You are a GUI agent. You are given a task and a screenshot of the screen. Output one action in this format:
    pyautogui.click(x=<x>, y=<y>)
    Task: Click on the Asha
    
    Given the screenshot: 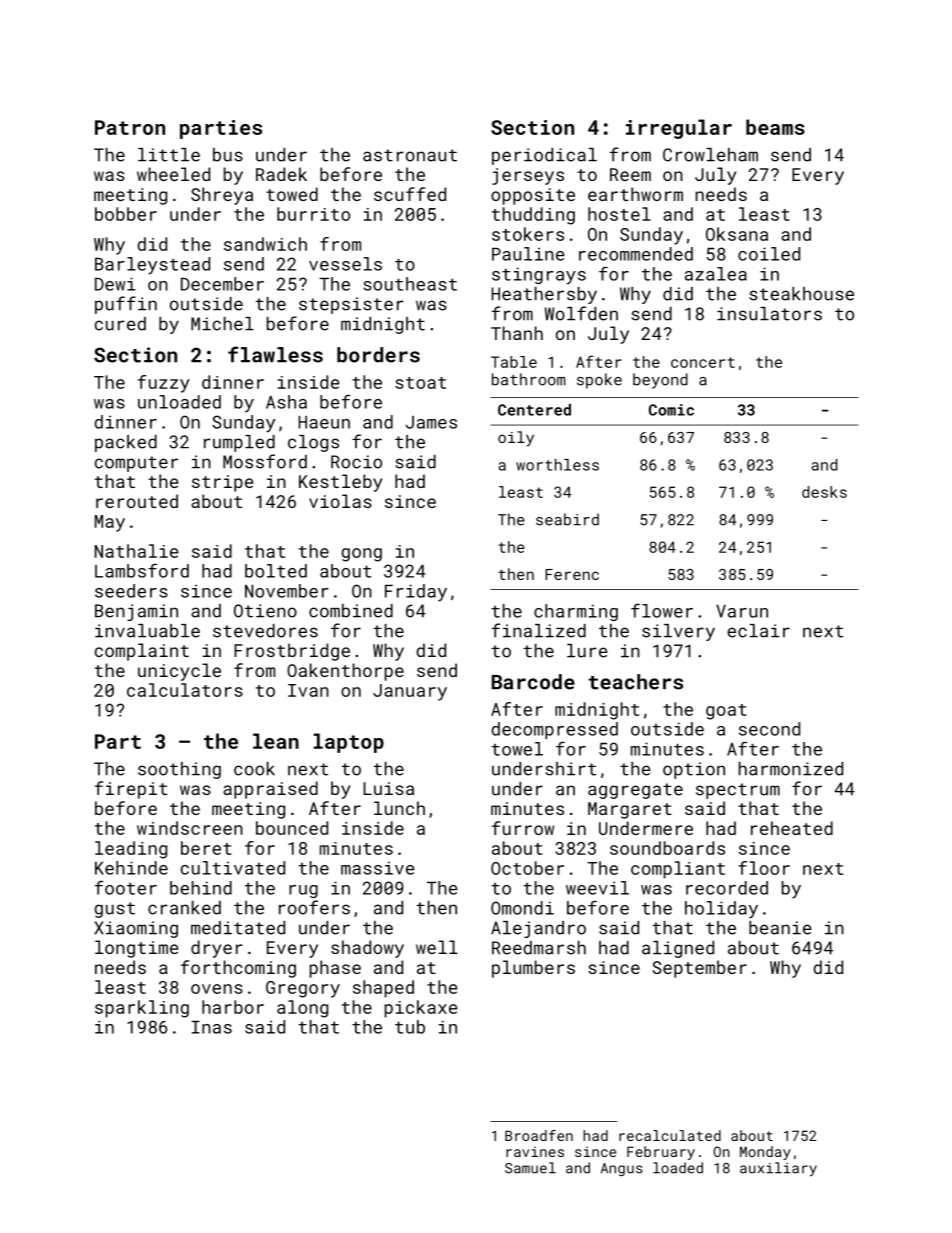 What is the action you would take?
    pyautogui.click(x=286, y=402)
